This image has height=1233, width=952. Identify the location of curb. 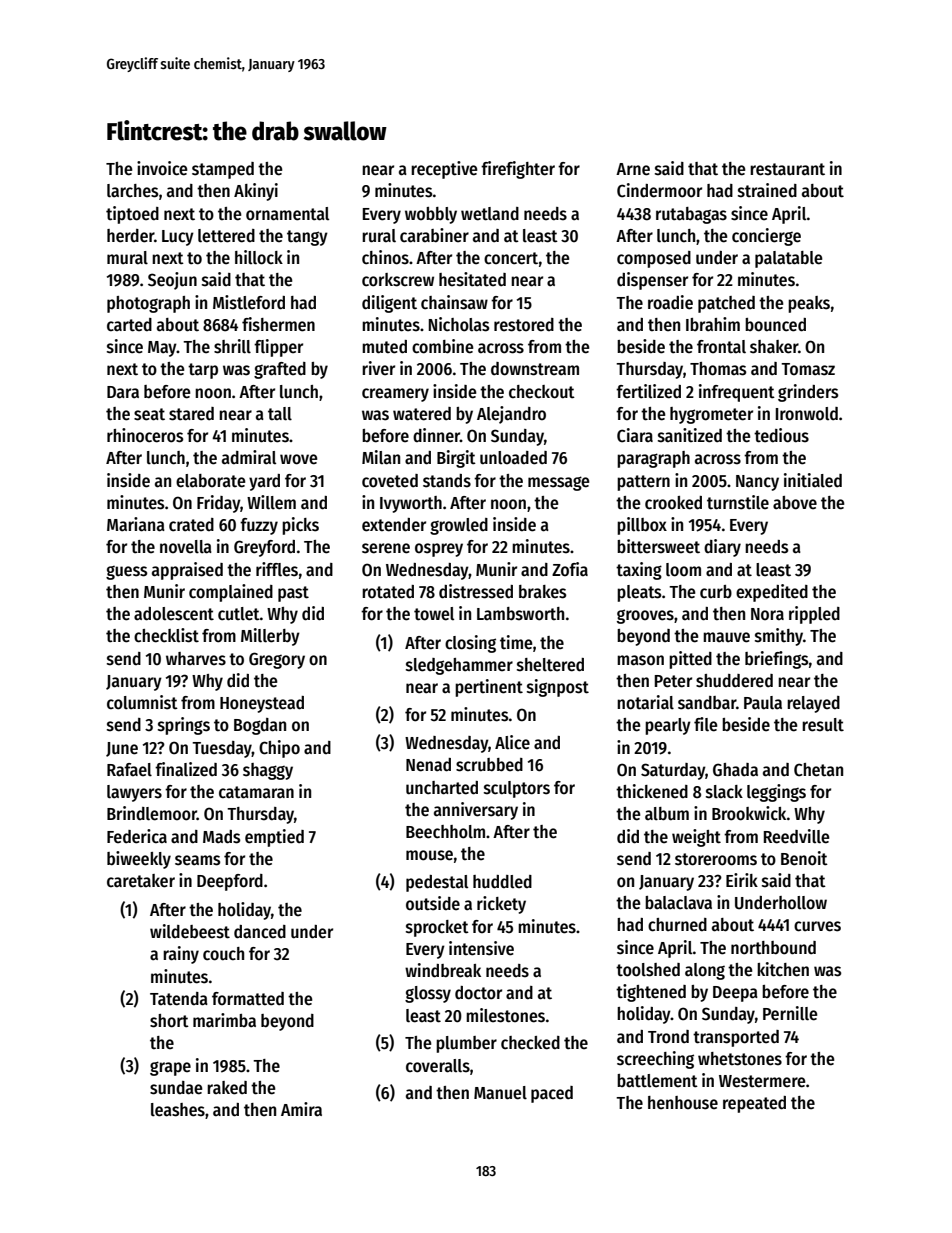
(716, 592).
